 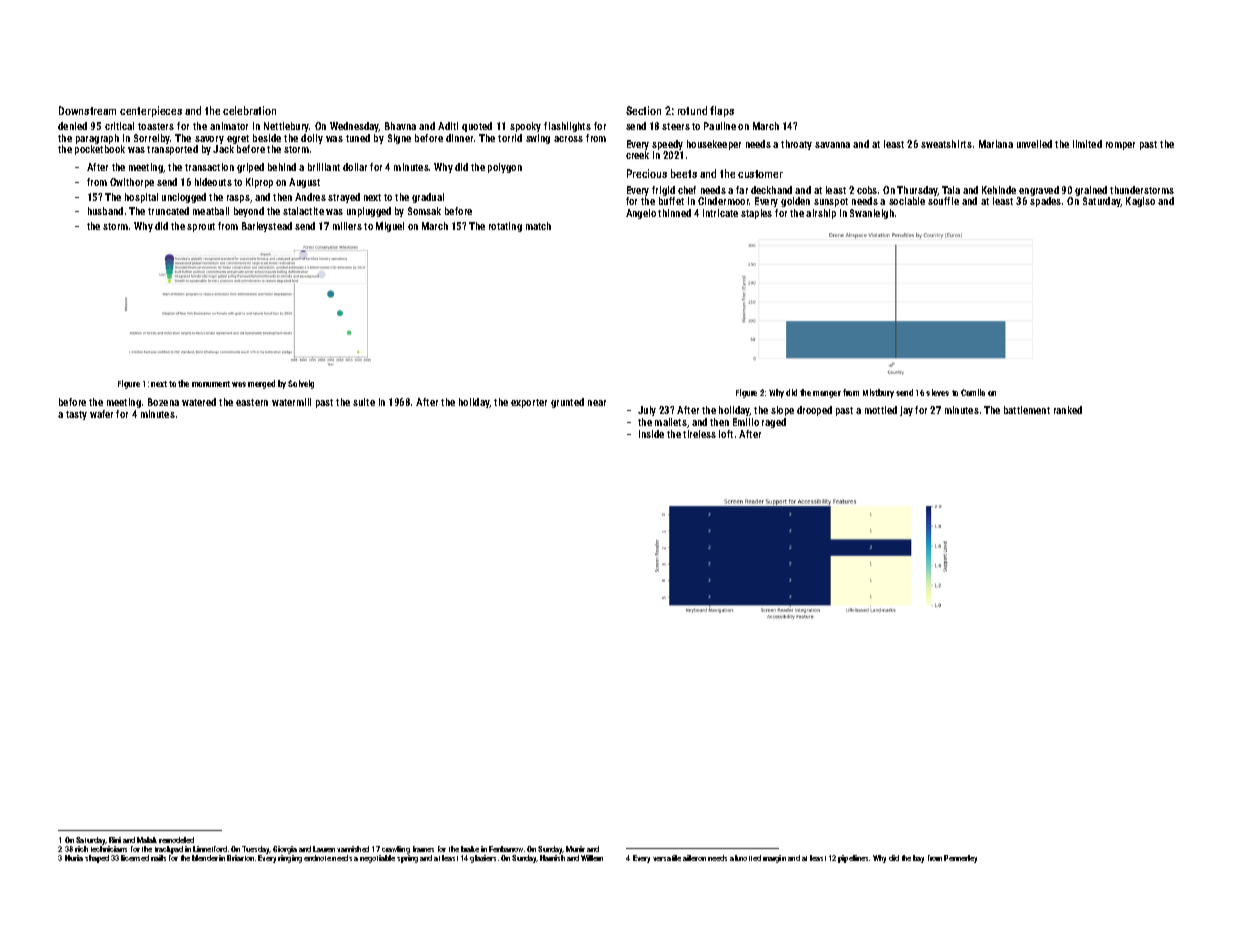 What do you see at coordinates (529, 403) in the image?
I see `exporter` at bounding box center [529, 403].
